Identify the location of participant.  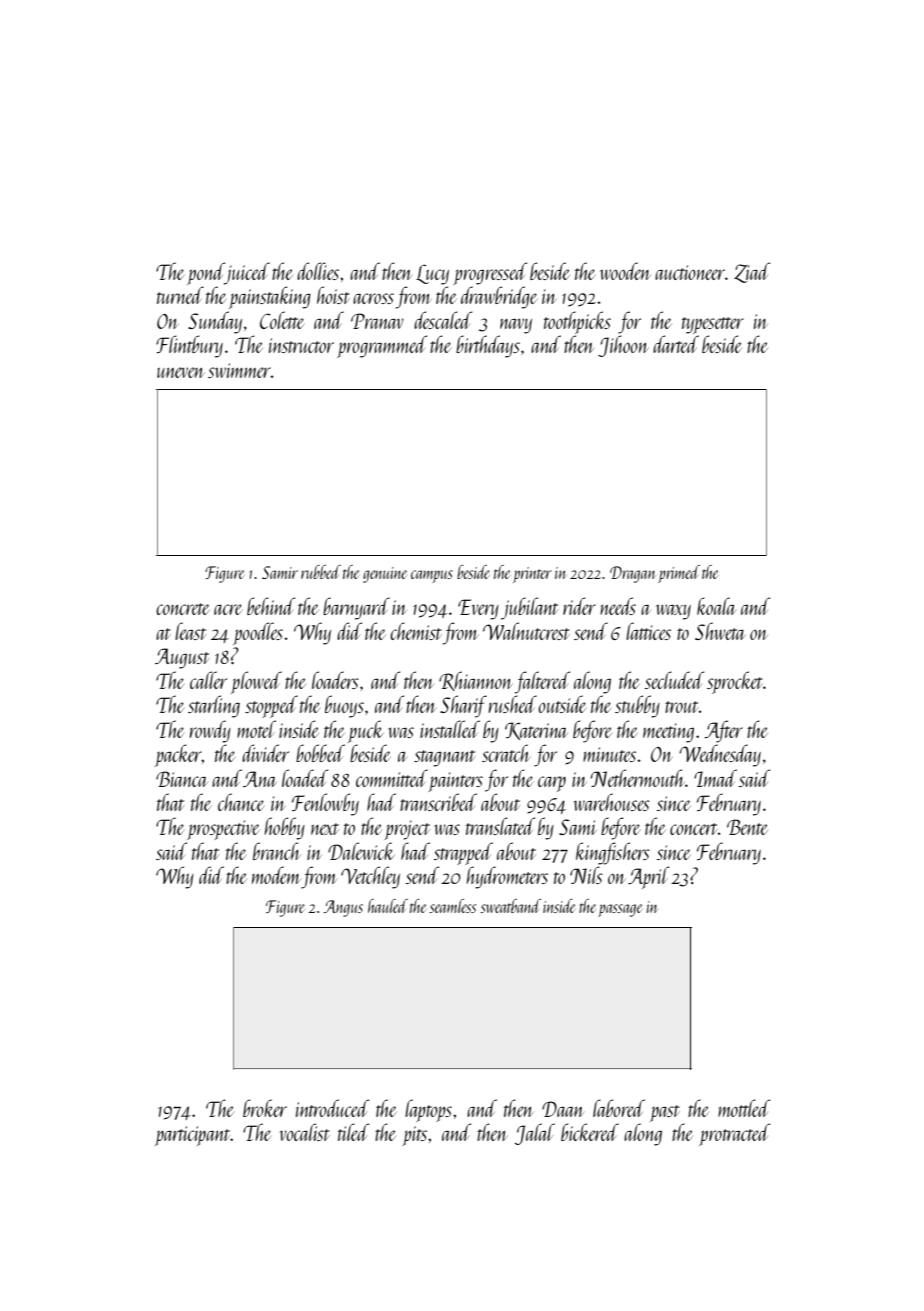
(192, 1136).
